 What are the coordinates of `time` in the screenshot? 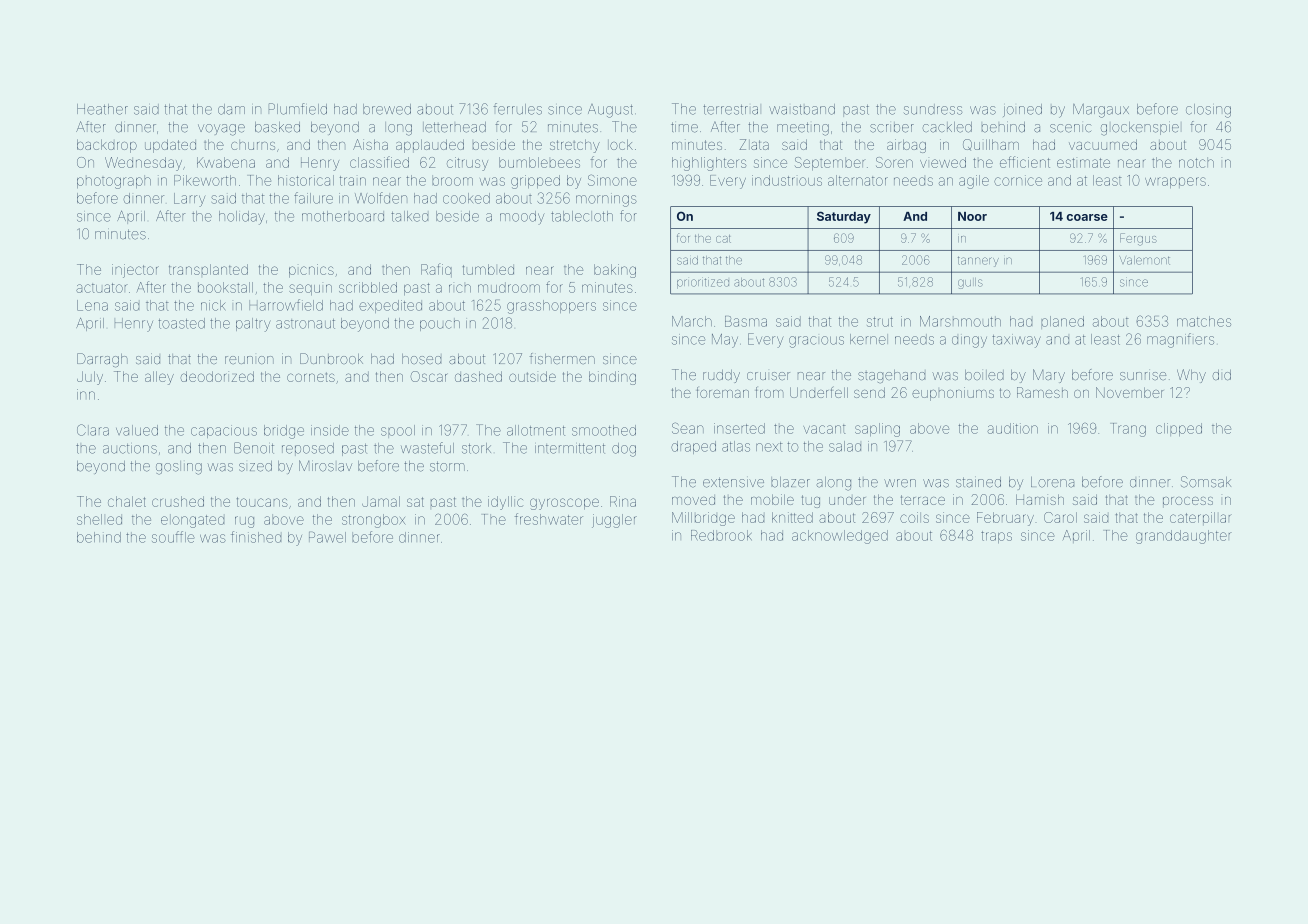 It's located at (684, 127).
